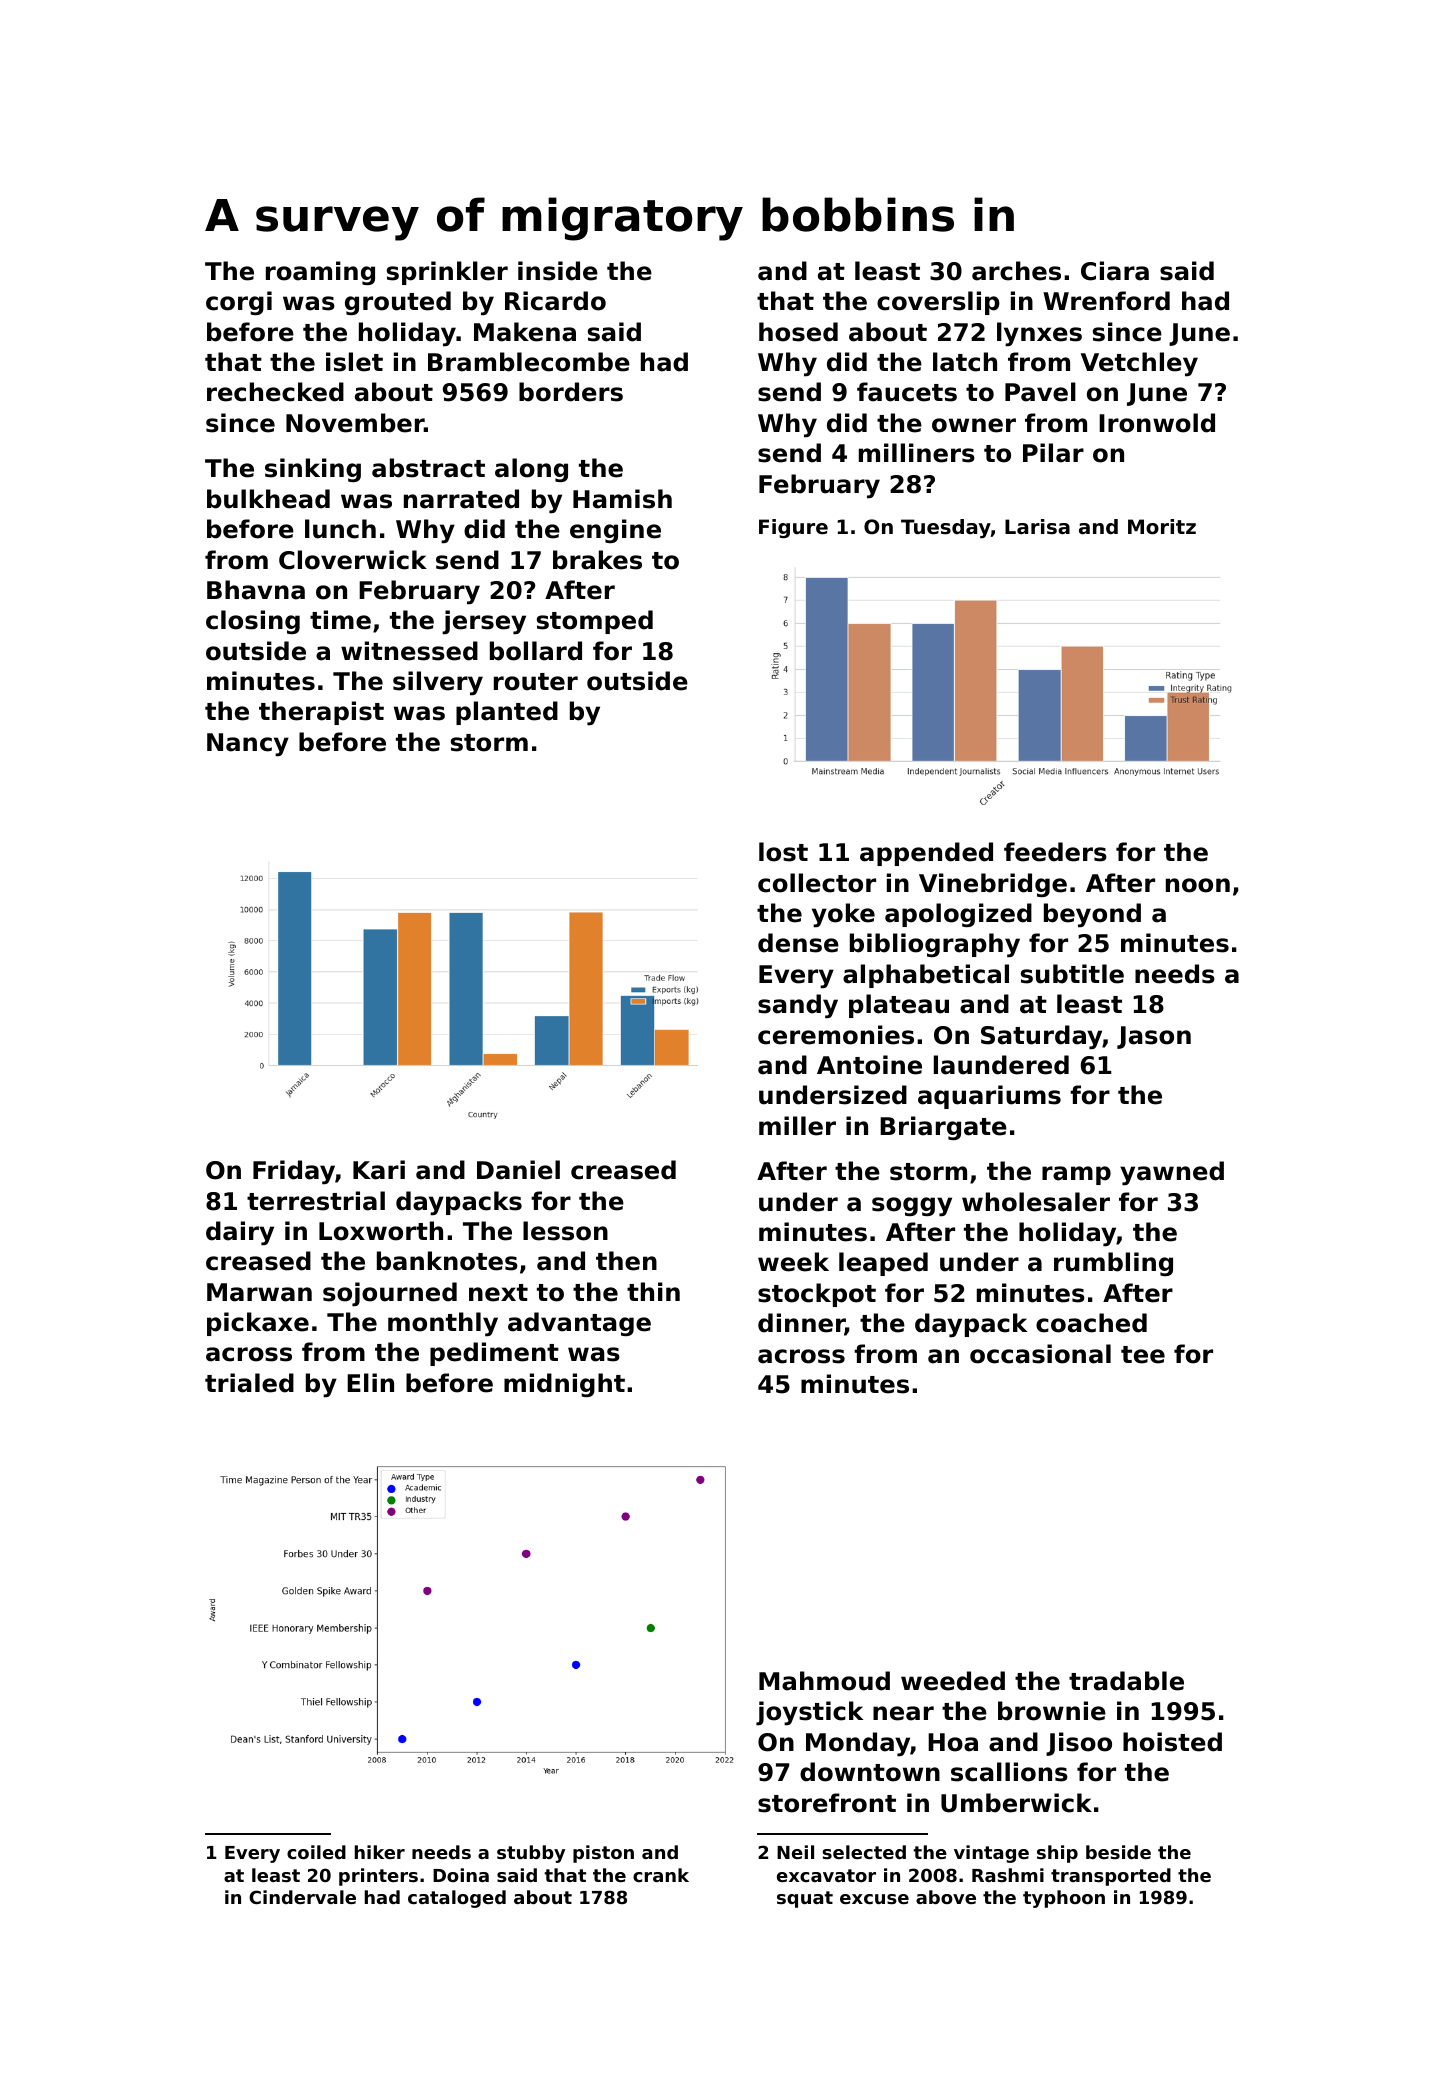  I want to click on Ciara, so click(1115, 271).
